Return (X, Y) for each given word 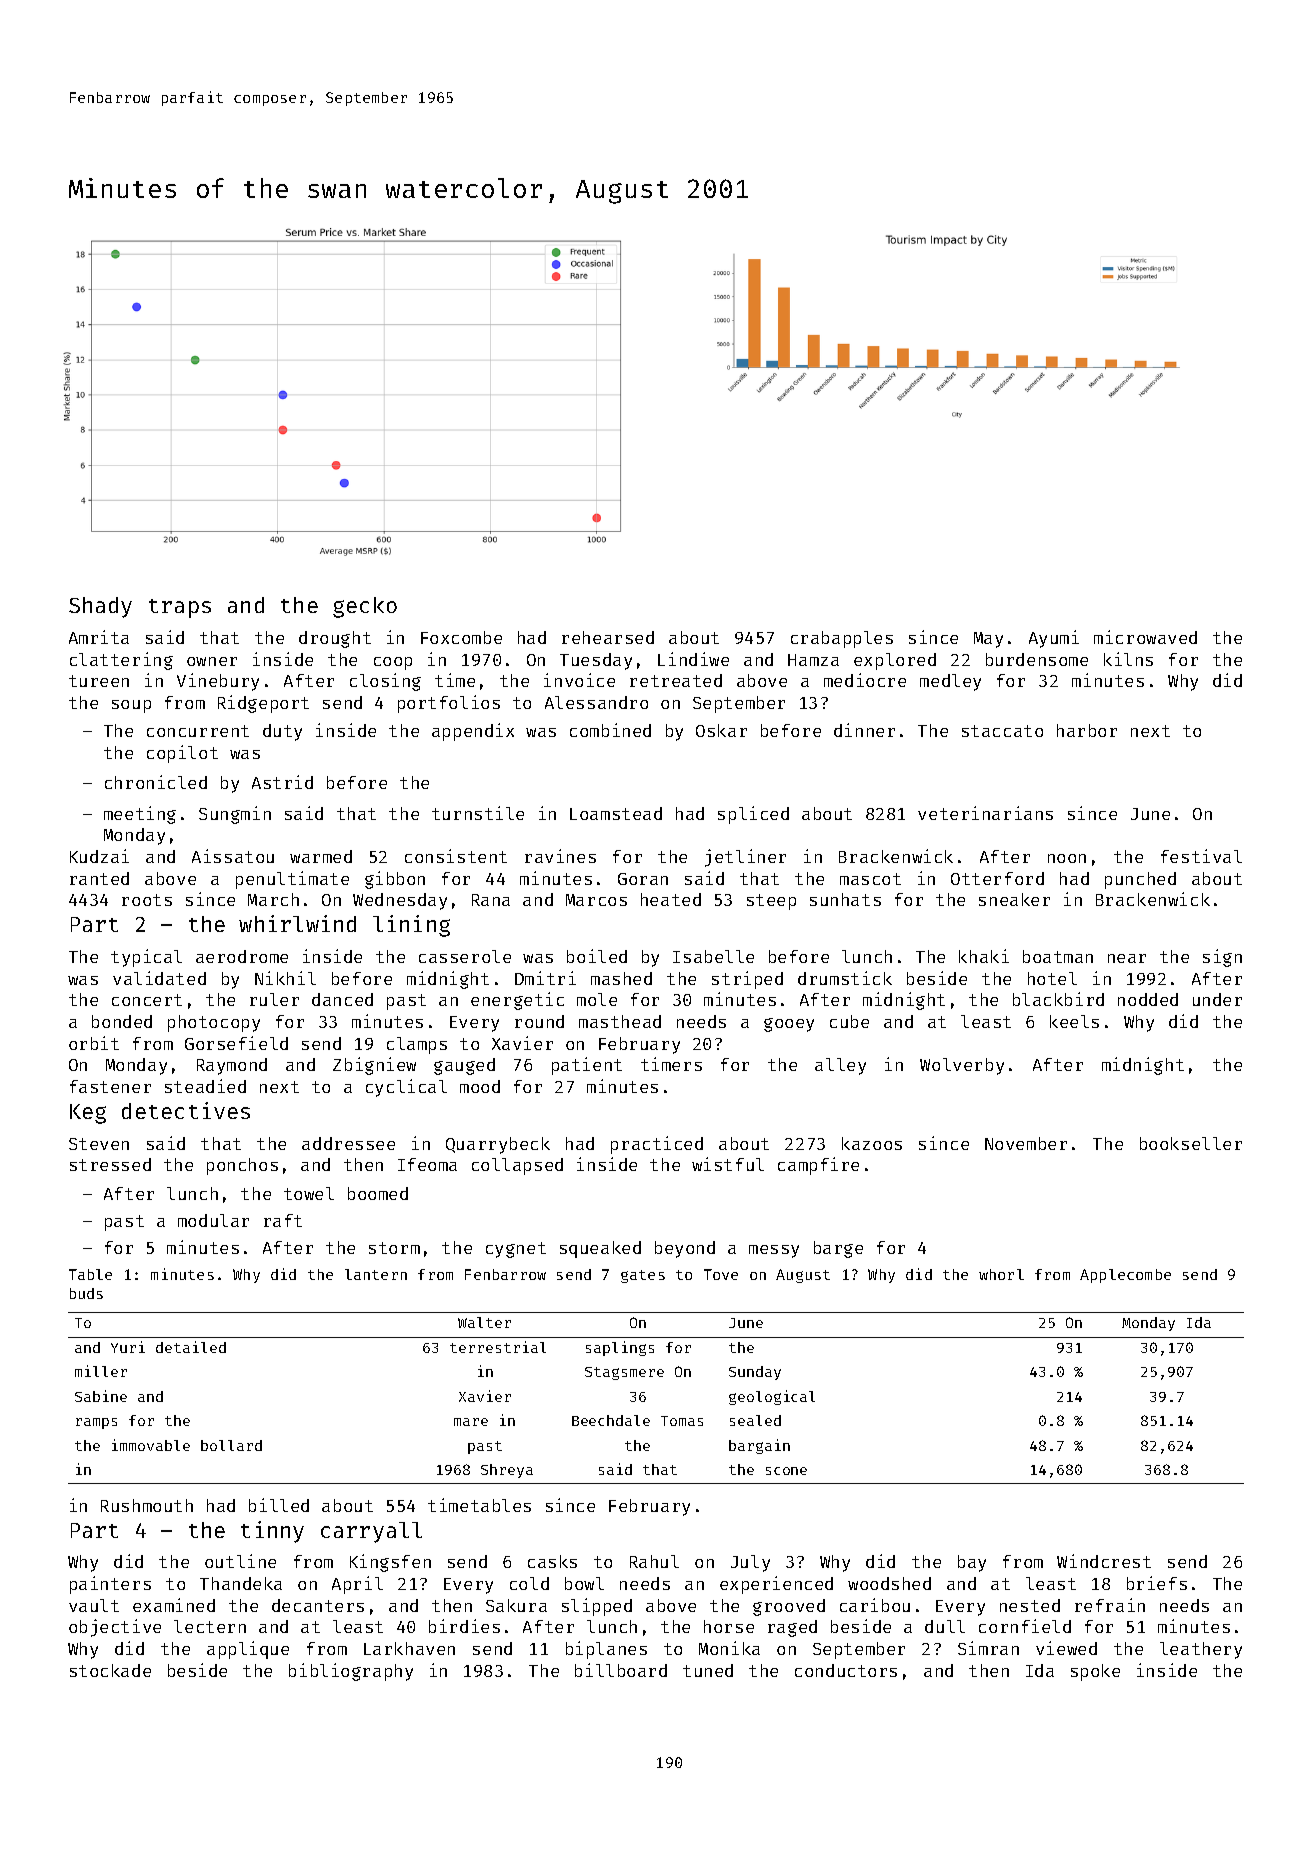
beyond (685, 1249)
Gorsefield (236, 1043)
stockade (110, 1670)
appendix (473, 732)
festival (1201, 856)
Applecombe (1125, 1276)
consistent (456, 856)
